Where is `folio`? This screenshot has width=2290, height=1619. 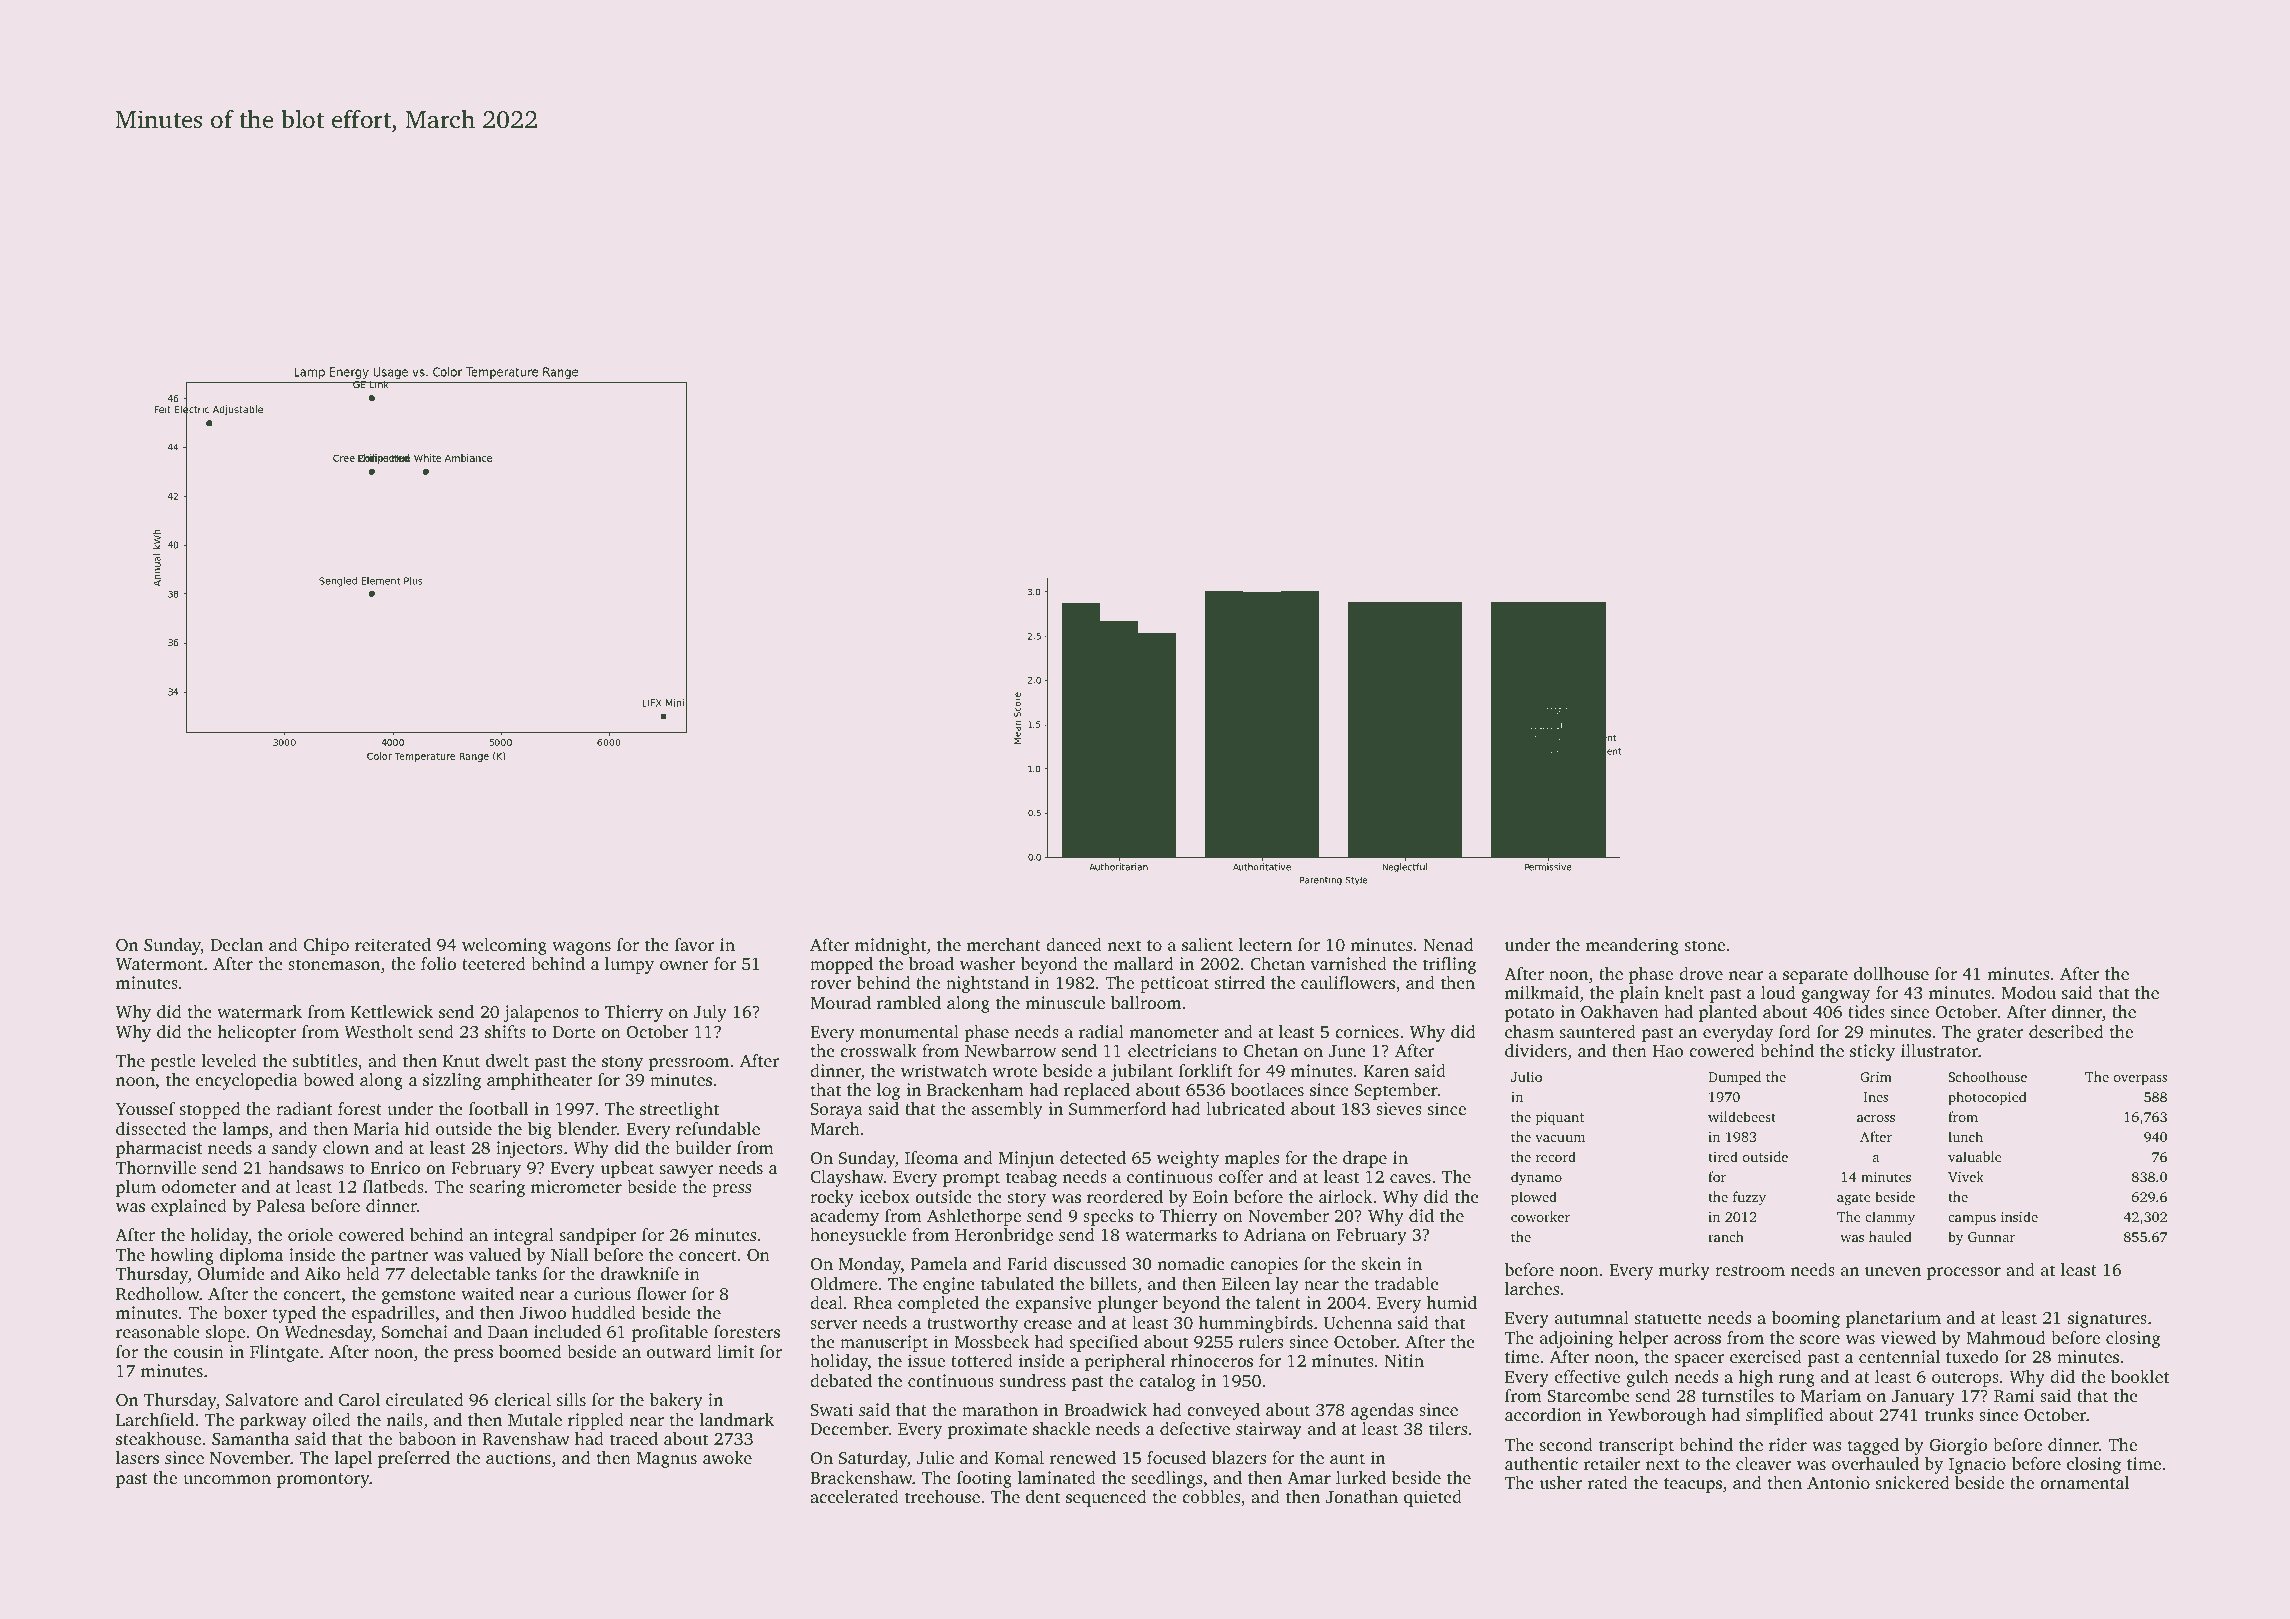
folio is located at coordinates (438, 963).
